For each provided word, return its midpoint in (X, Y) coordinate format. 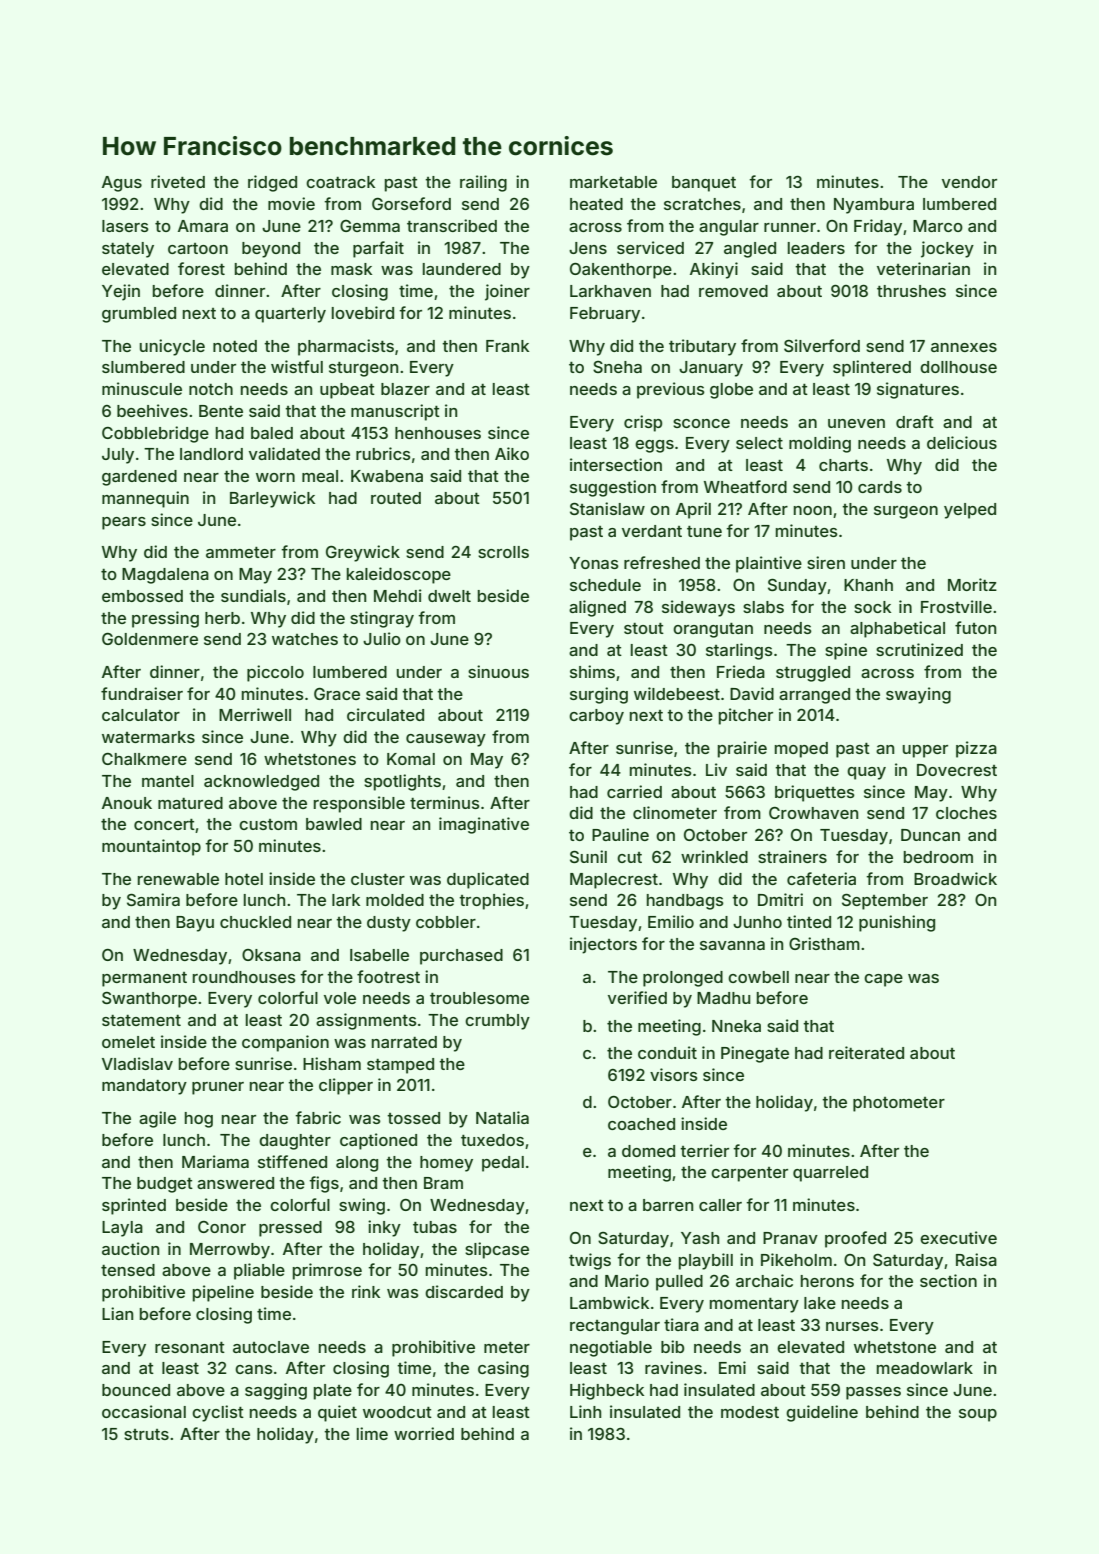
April (693, 510)
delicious (962, 442)
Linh (585, 1411)
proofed (855, 1239)
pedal (503, 1164)
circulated (385, 714)
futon (975, 627)
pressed (290, 1229)
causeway (446, 740)
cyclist (218, 1413)
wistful (297, 366)
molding (820, 444)
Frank (507, 346)
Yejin (121, 292)
